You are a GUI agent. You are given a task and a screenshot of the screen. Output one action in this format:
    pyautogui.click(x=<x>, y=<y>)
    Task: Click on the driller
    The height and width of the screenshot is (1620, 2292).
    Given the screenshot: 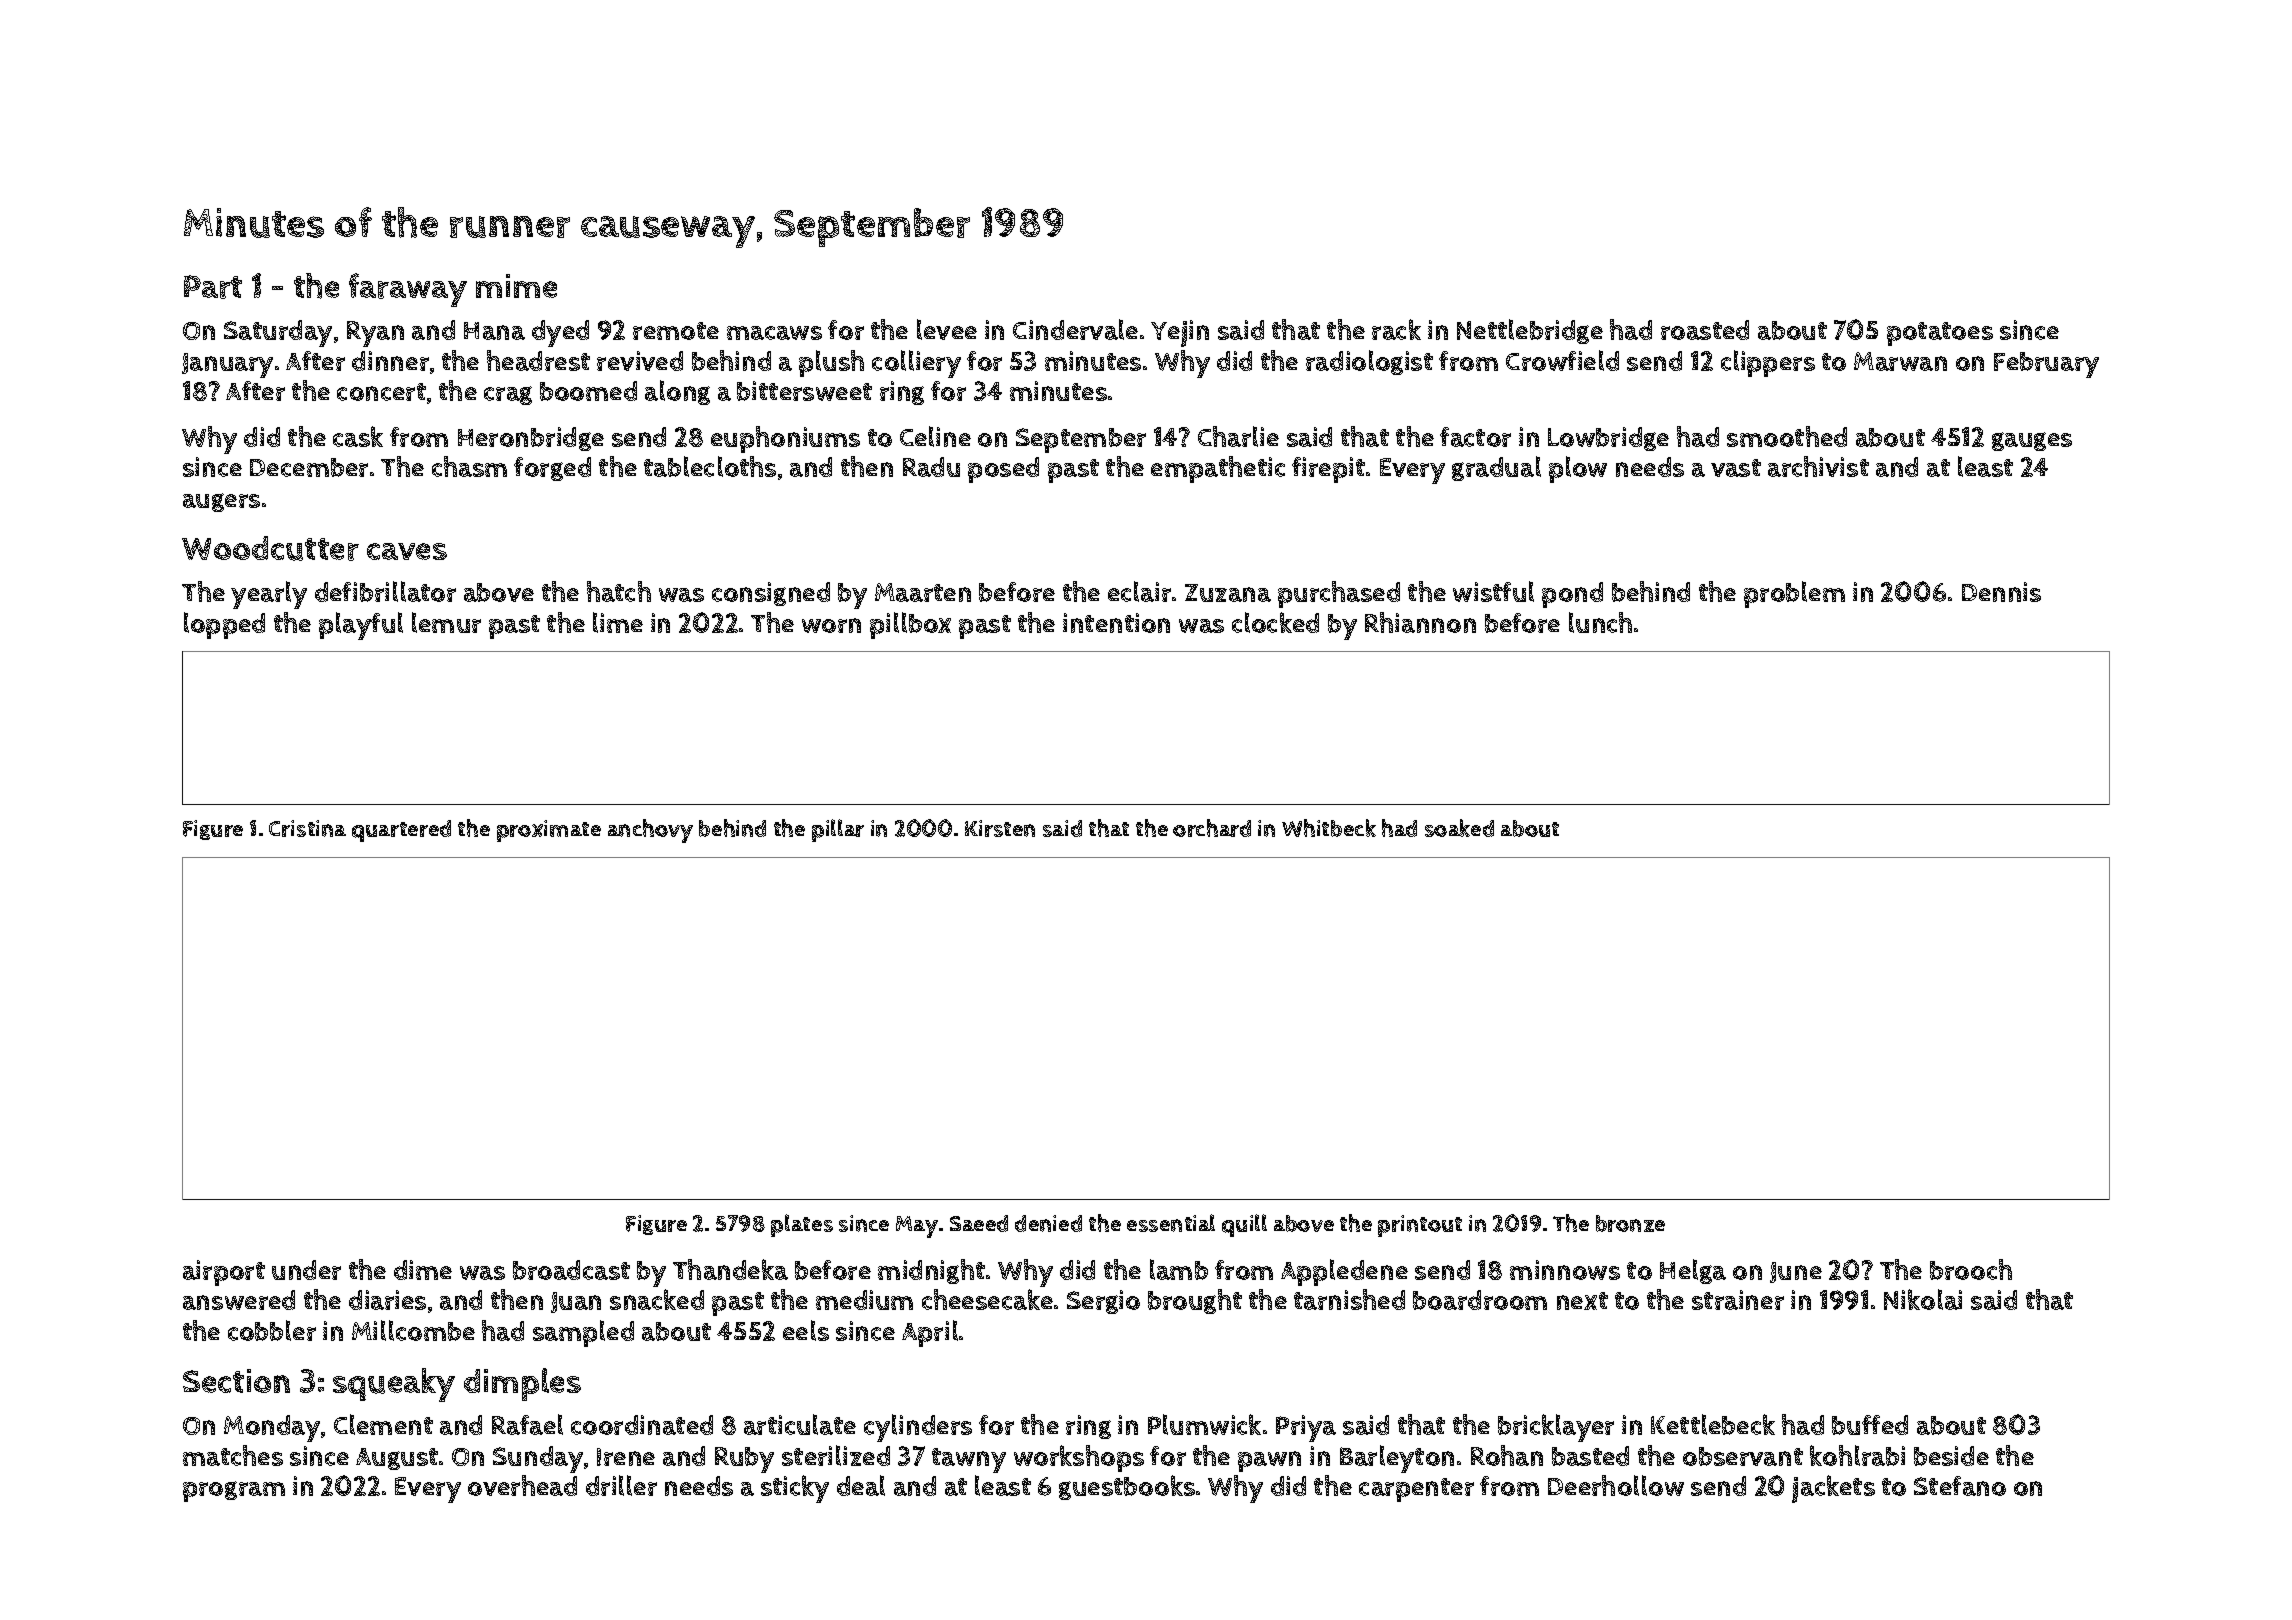 What is the action you would take?
    pyautogui.click(x=621, y=1485)
